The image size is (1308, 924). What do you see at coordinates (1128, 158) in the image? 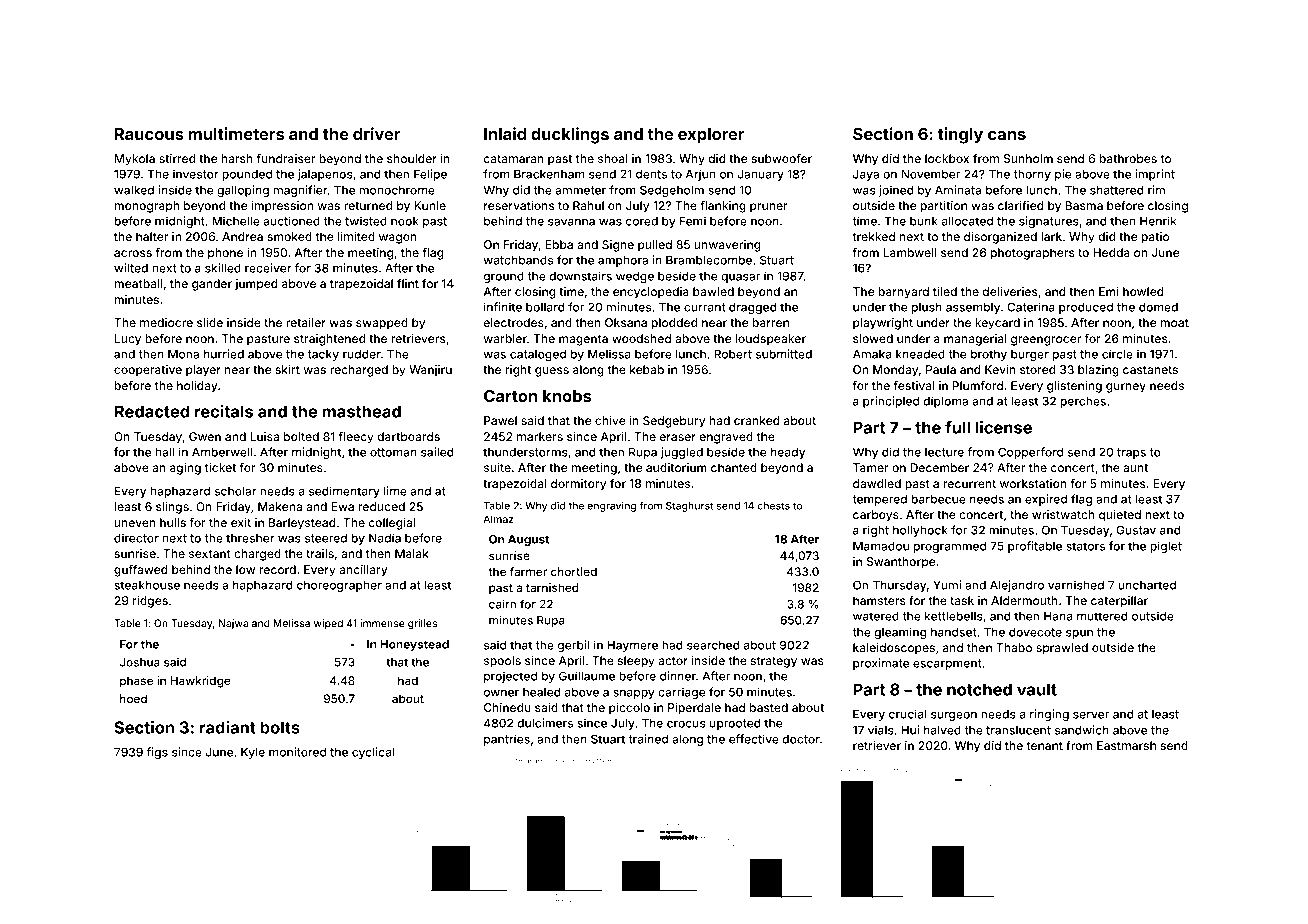
I see `bathrobes` at bounding box center [1128, 158].
